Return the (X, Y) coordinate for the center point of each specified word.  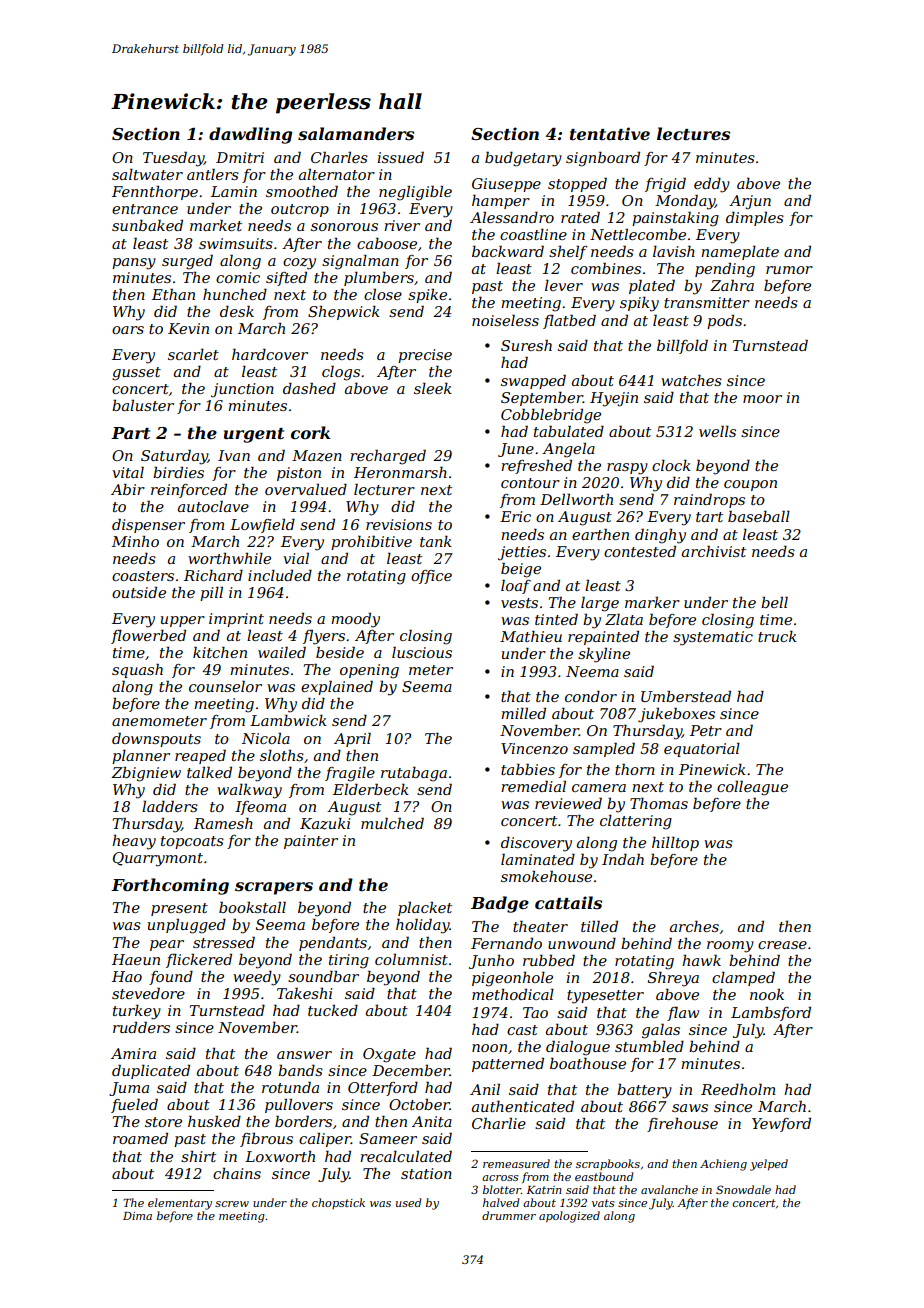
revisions (399, 524)
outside (139, 592)
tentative (610, 134)
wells (717, 431)
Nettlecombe (638, 234)
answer (304, 1055)
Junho (491, 962)
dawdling (250, 135)
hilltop (675, 843)
